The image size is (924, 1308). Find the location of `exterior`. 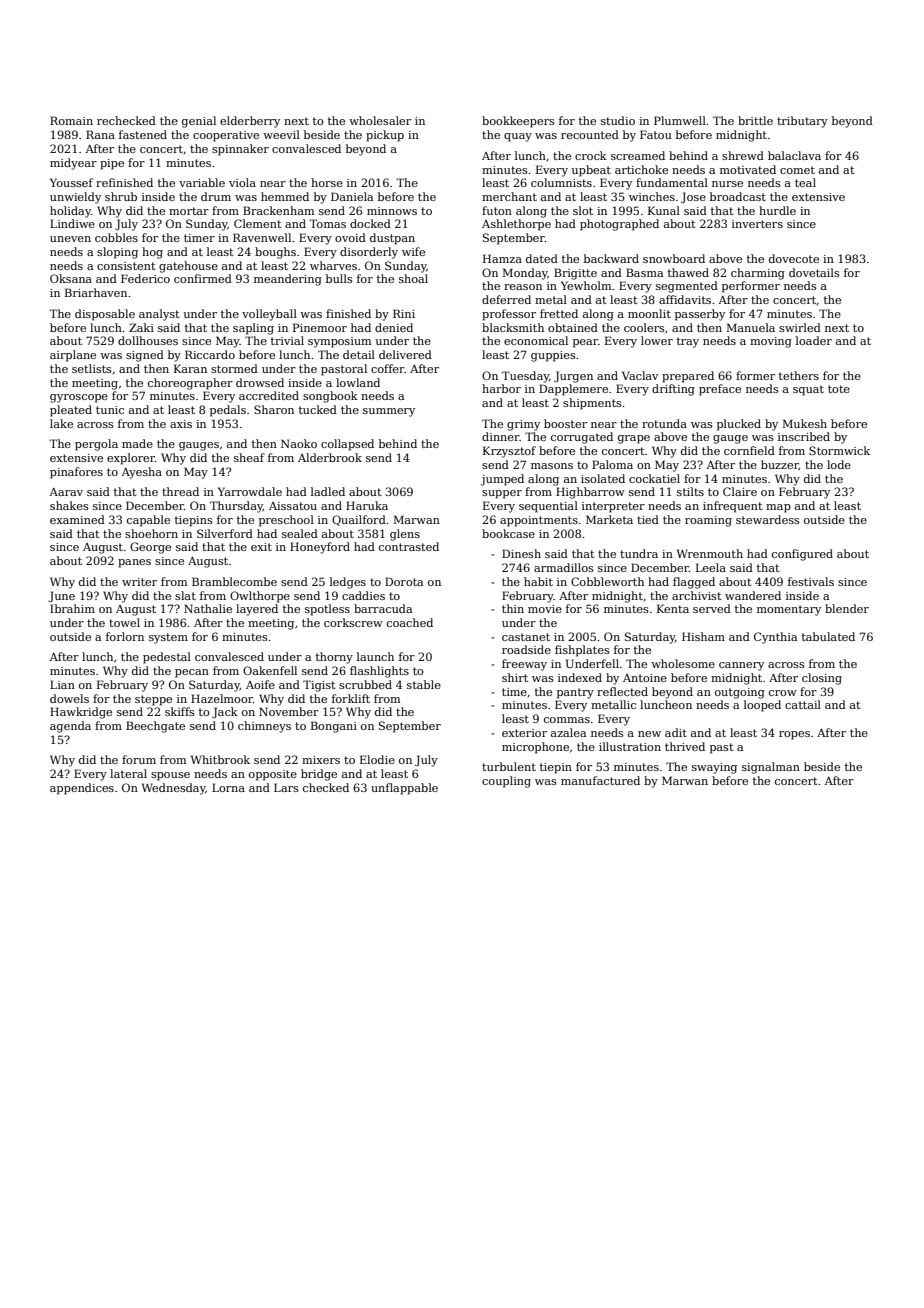

exterior is located at coordinates (524, 733).
